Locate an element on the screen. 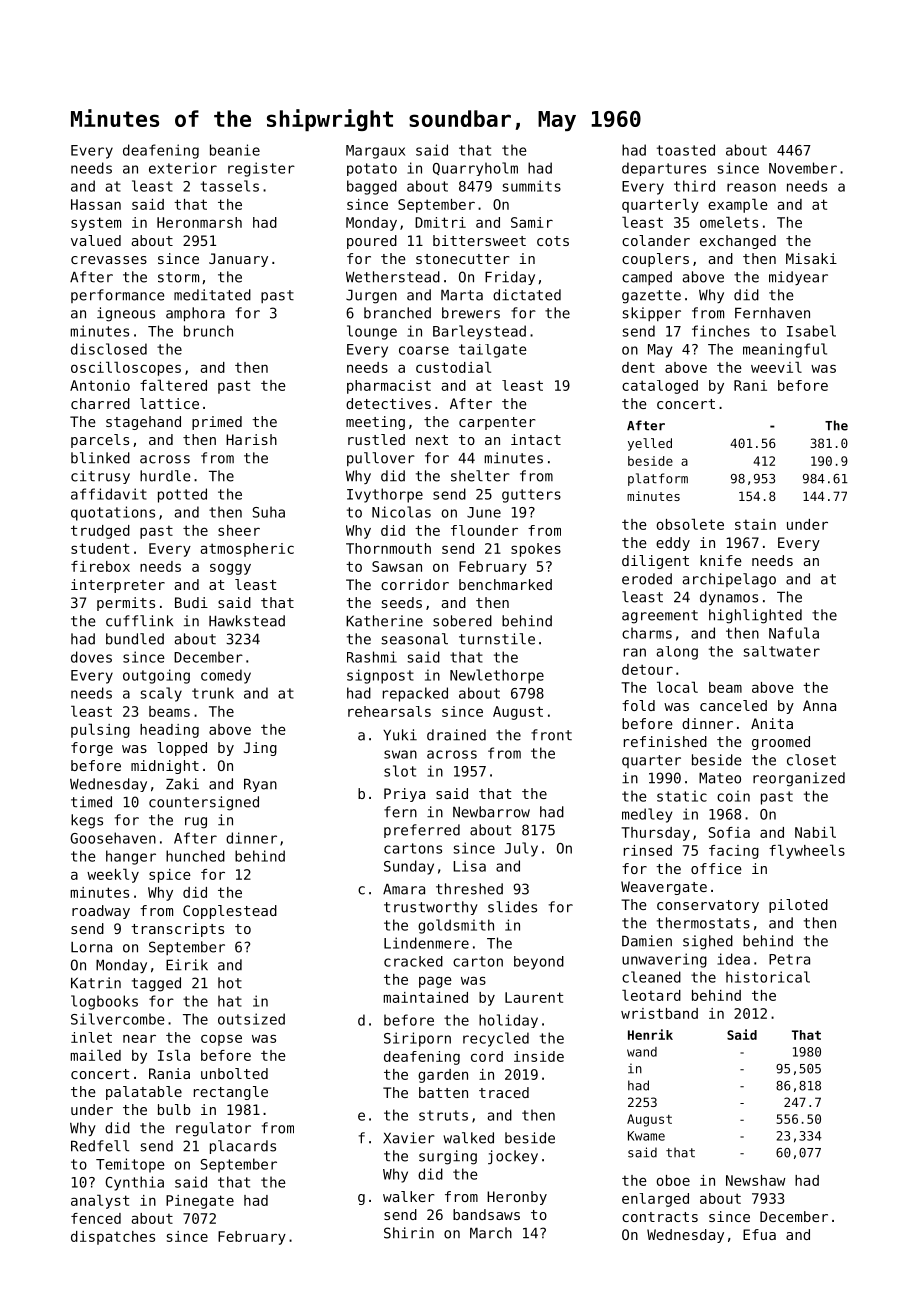 This screenshot has width=924, height=1308. pullover is located at coordinates (381, 459).
